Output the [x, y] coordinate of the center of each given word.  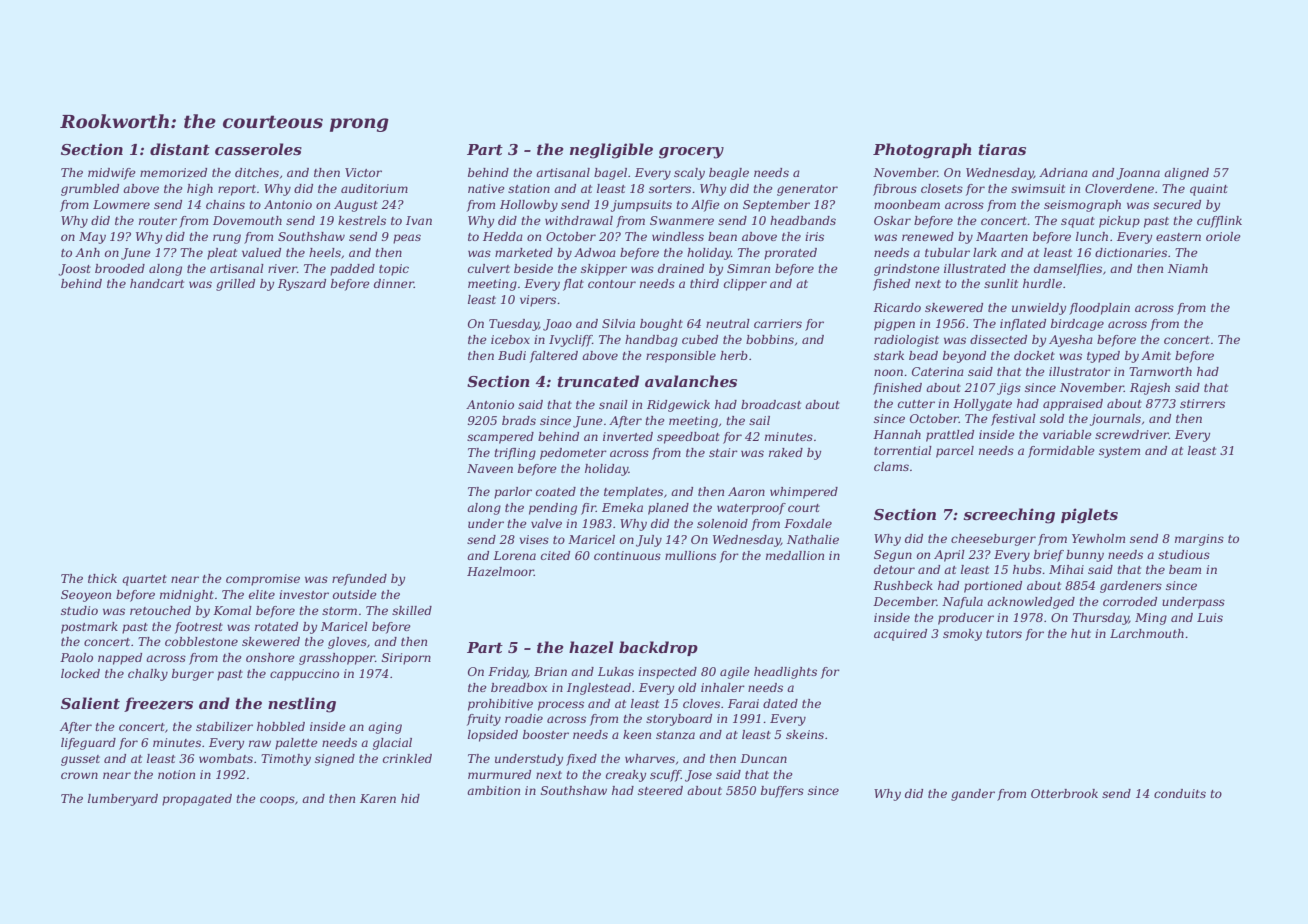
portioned [993, 587]
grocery [691, 153]
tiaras [1002, 149]
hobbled [281, 726]
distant [180, 149]
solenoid [722, 523]
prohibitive [500, 705]
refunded [359, 580]
